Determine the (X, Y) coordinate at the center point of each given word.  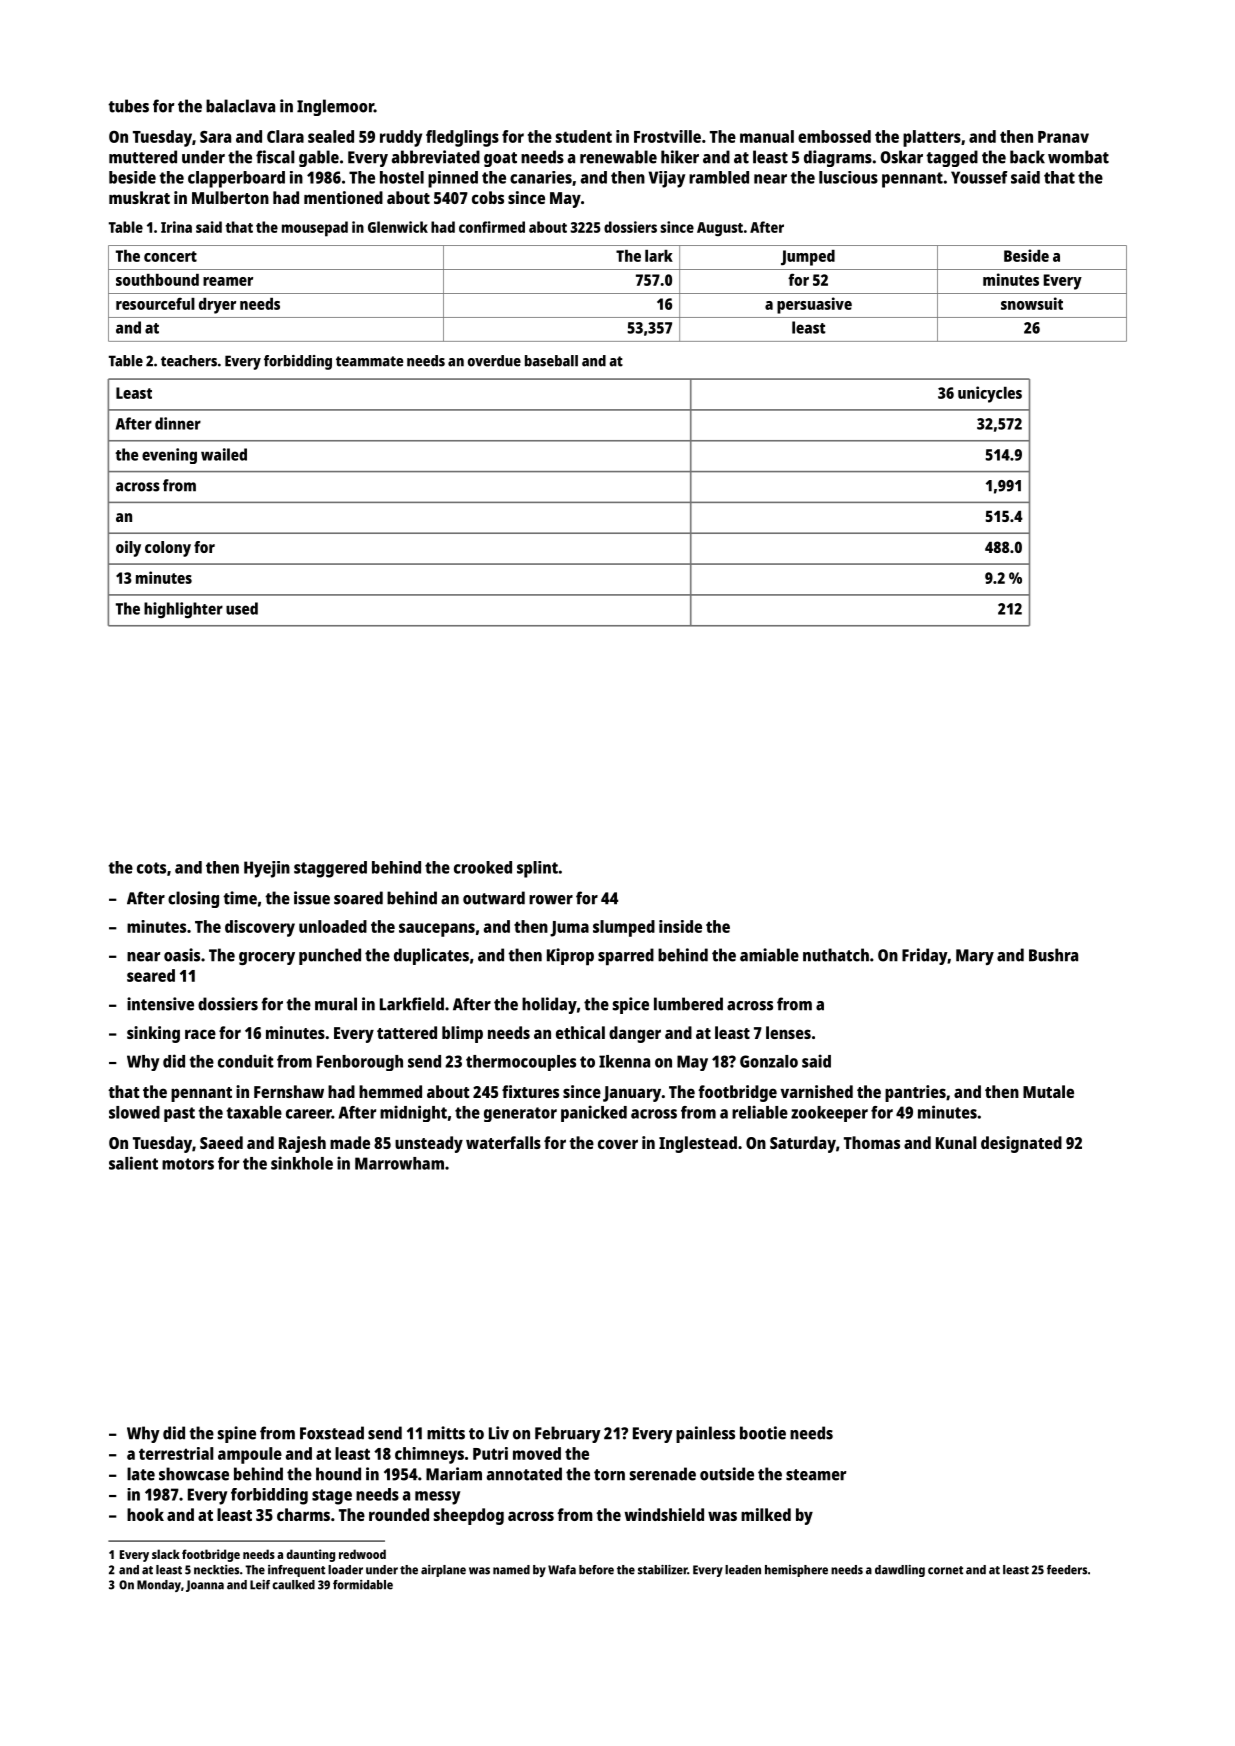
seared (151, 975)
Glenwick (398, 227)
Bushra (1053, 955)
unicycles (990, 394)
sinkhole (302, 1163)
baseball (551, 361)
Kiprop (570, 956)
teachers (189, 361)
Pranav (1063, 137)
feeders (1067, 1570)
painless (705, 1434)
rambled (719, 177)
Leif (260, 1585)
